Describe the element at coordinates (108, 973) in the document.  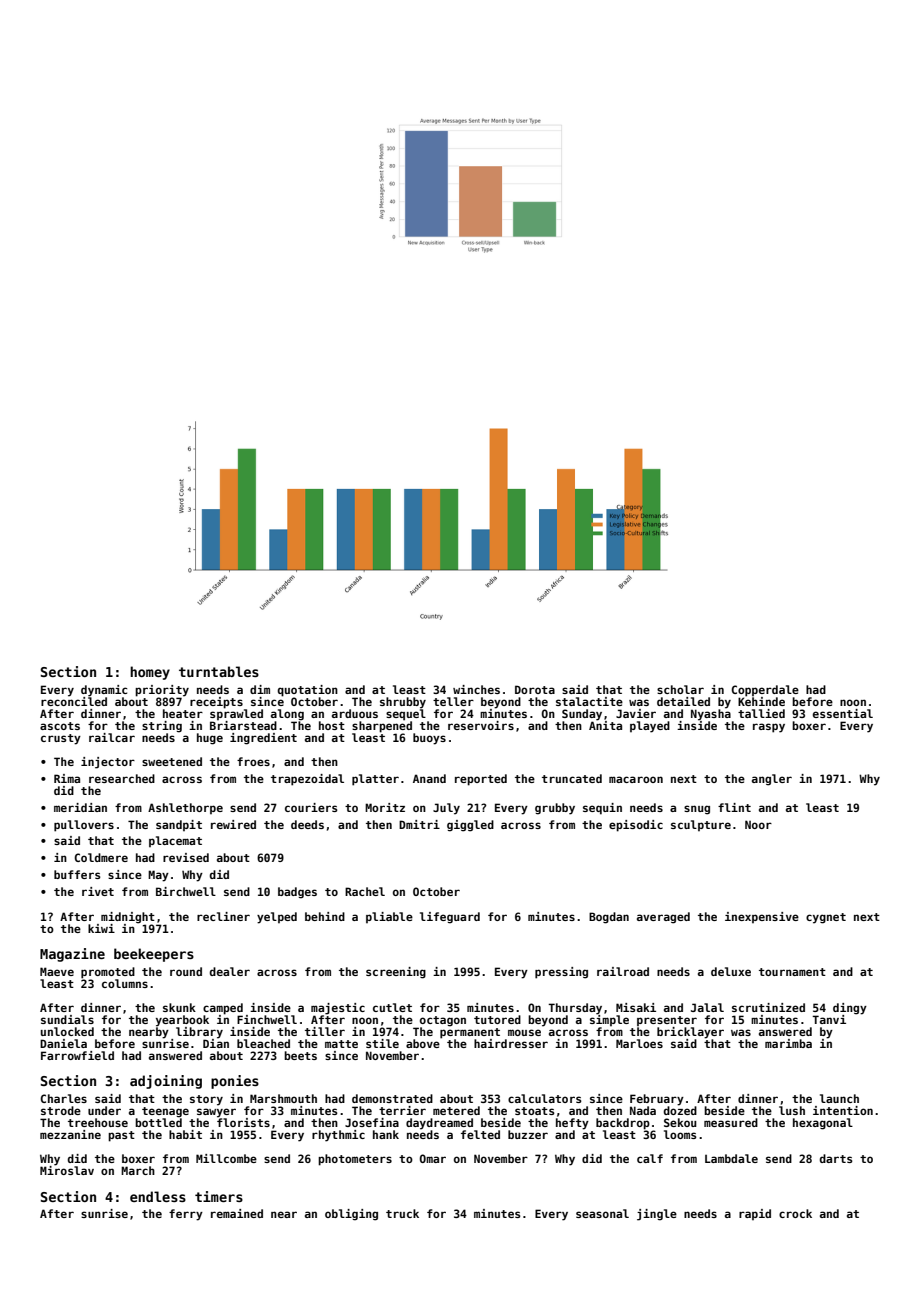
I see `promoted` at that location.
